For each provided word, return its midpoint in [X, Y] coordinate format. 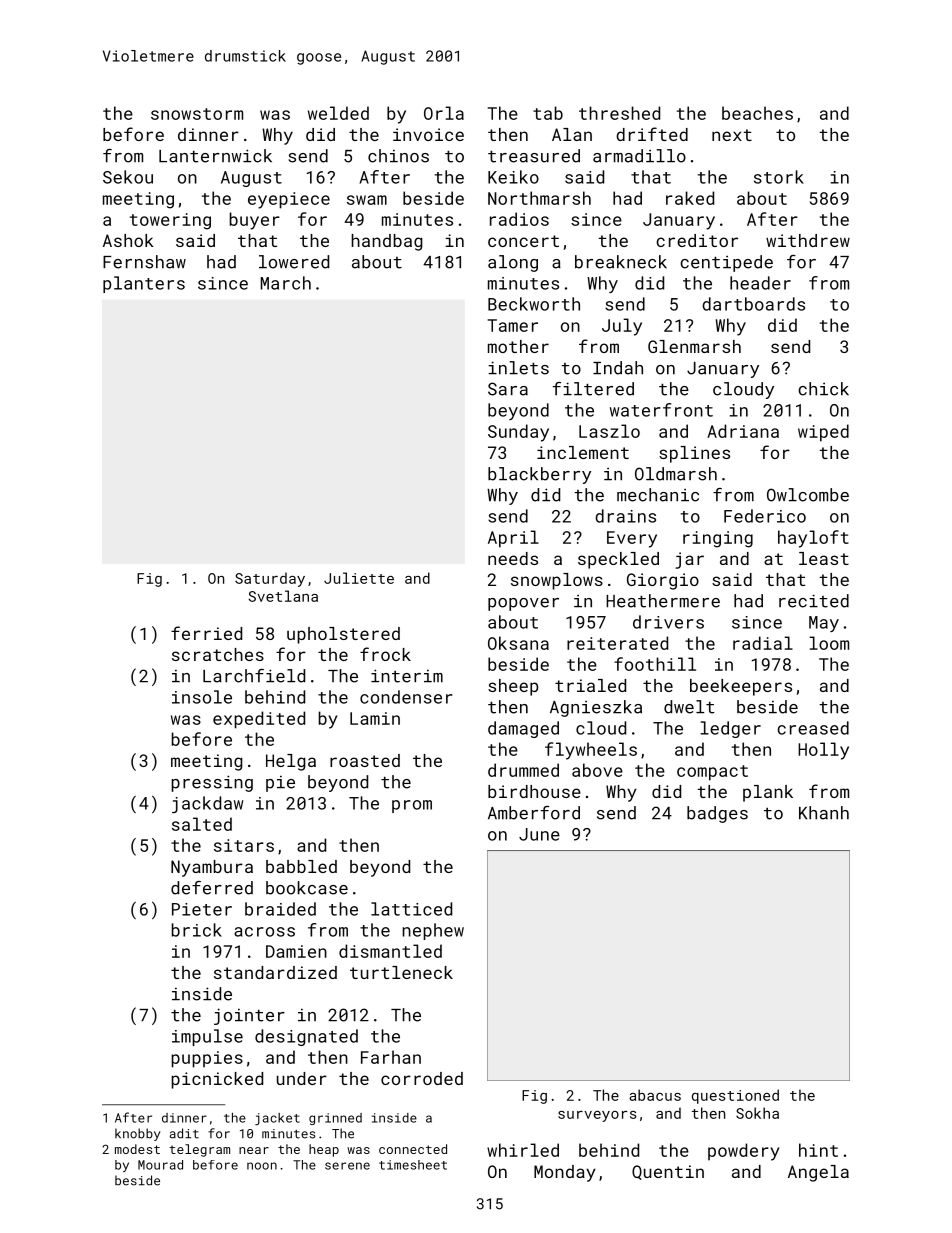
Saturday [270, 579]
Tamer [513, 325]
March [286, 283]
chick [823, 389]
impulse [207, 1037]
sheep [513, 687]
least [824, 558]
